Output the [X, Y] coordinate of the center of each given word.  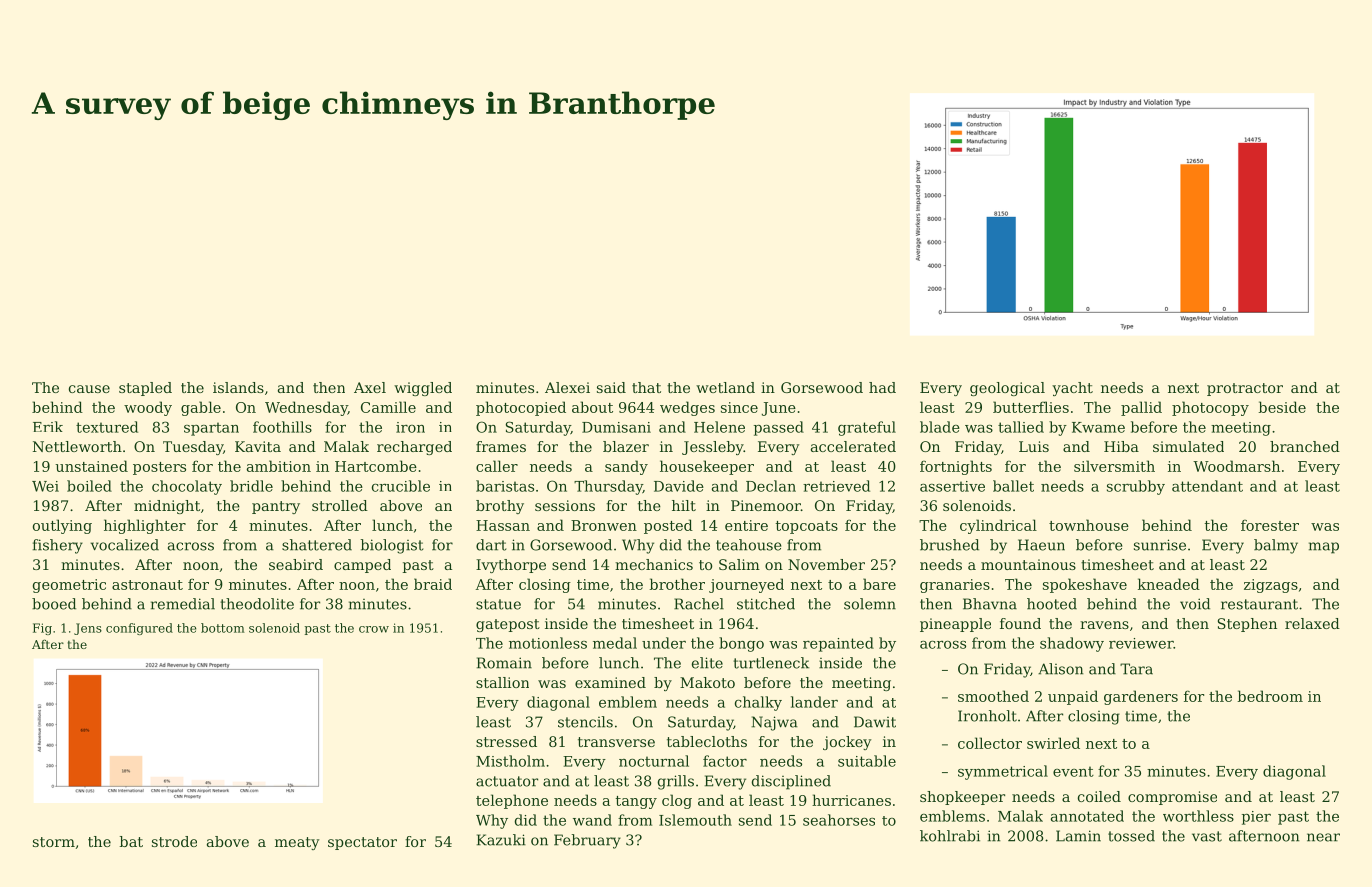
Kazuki [501, 840]
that [646, 387]
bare [879, 584]
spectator [362, 843]
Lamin [1078, 836]
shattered [317, 545]
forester [1270, 525]
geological [1007, 389]
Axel [370, 387]
